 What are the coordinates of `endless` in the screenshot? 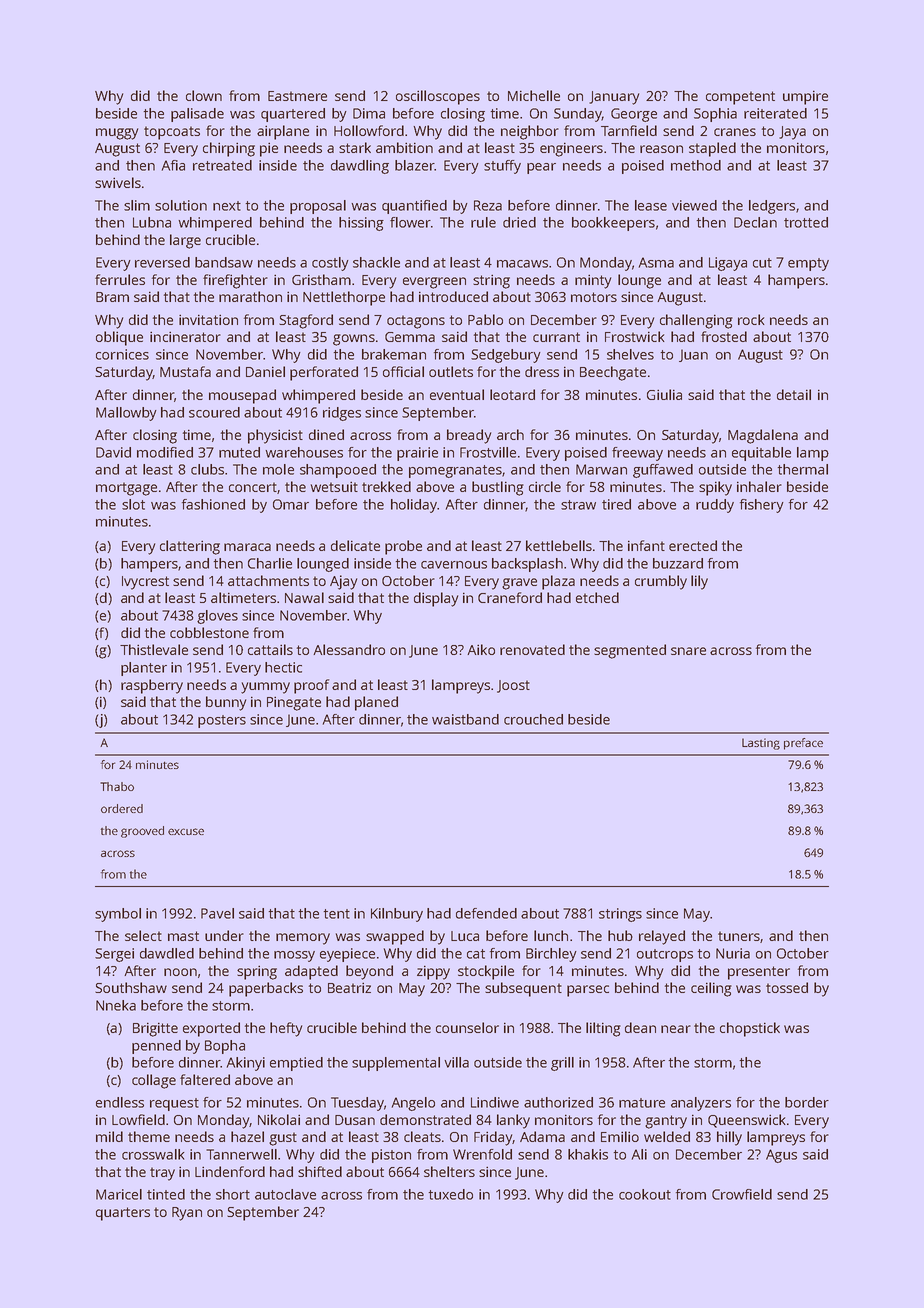 It's located at (120, 1102).
